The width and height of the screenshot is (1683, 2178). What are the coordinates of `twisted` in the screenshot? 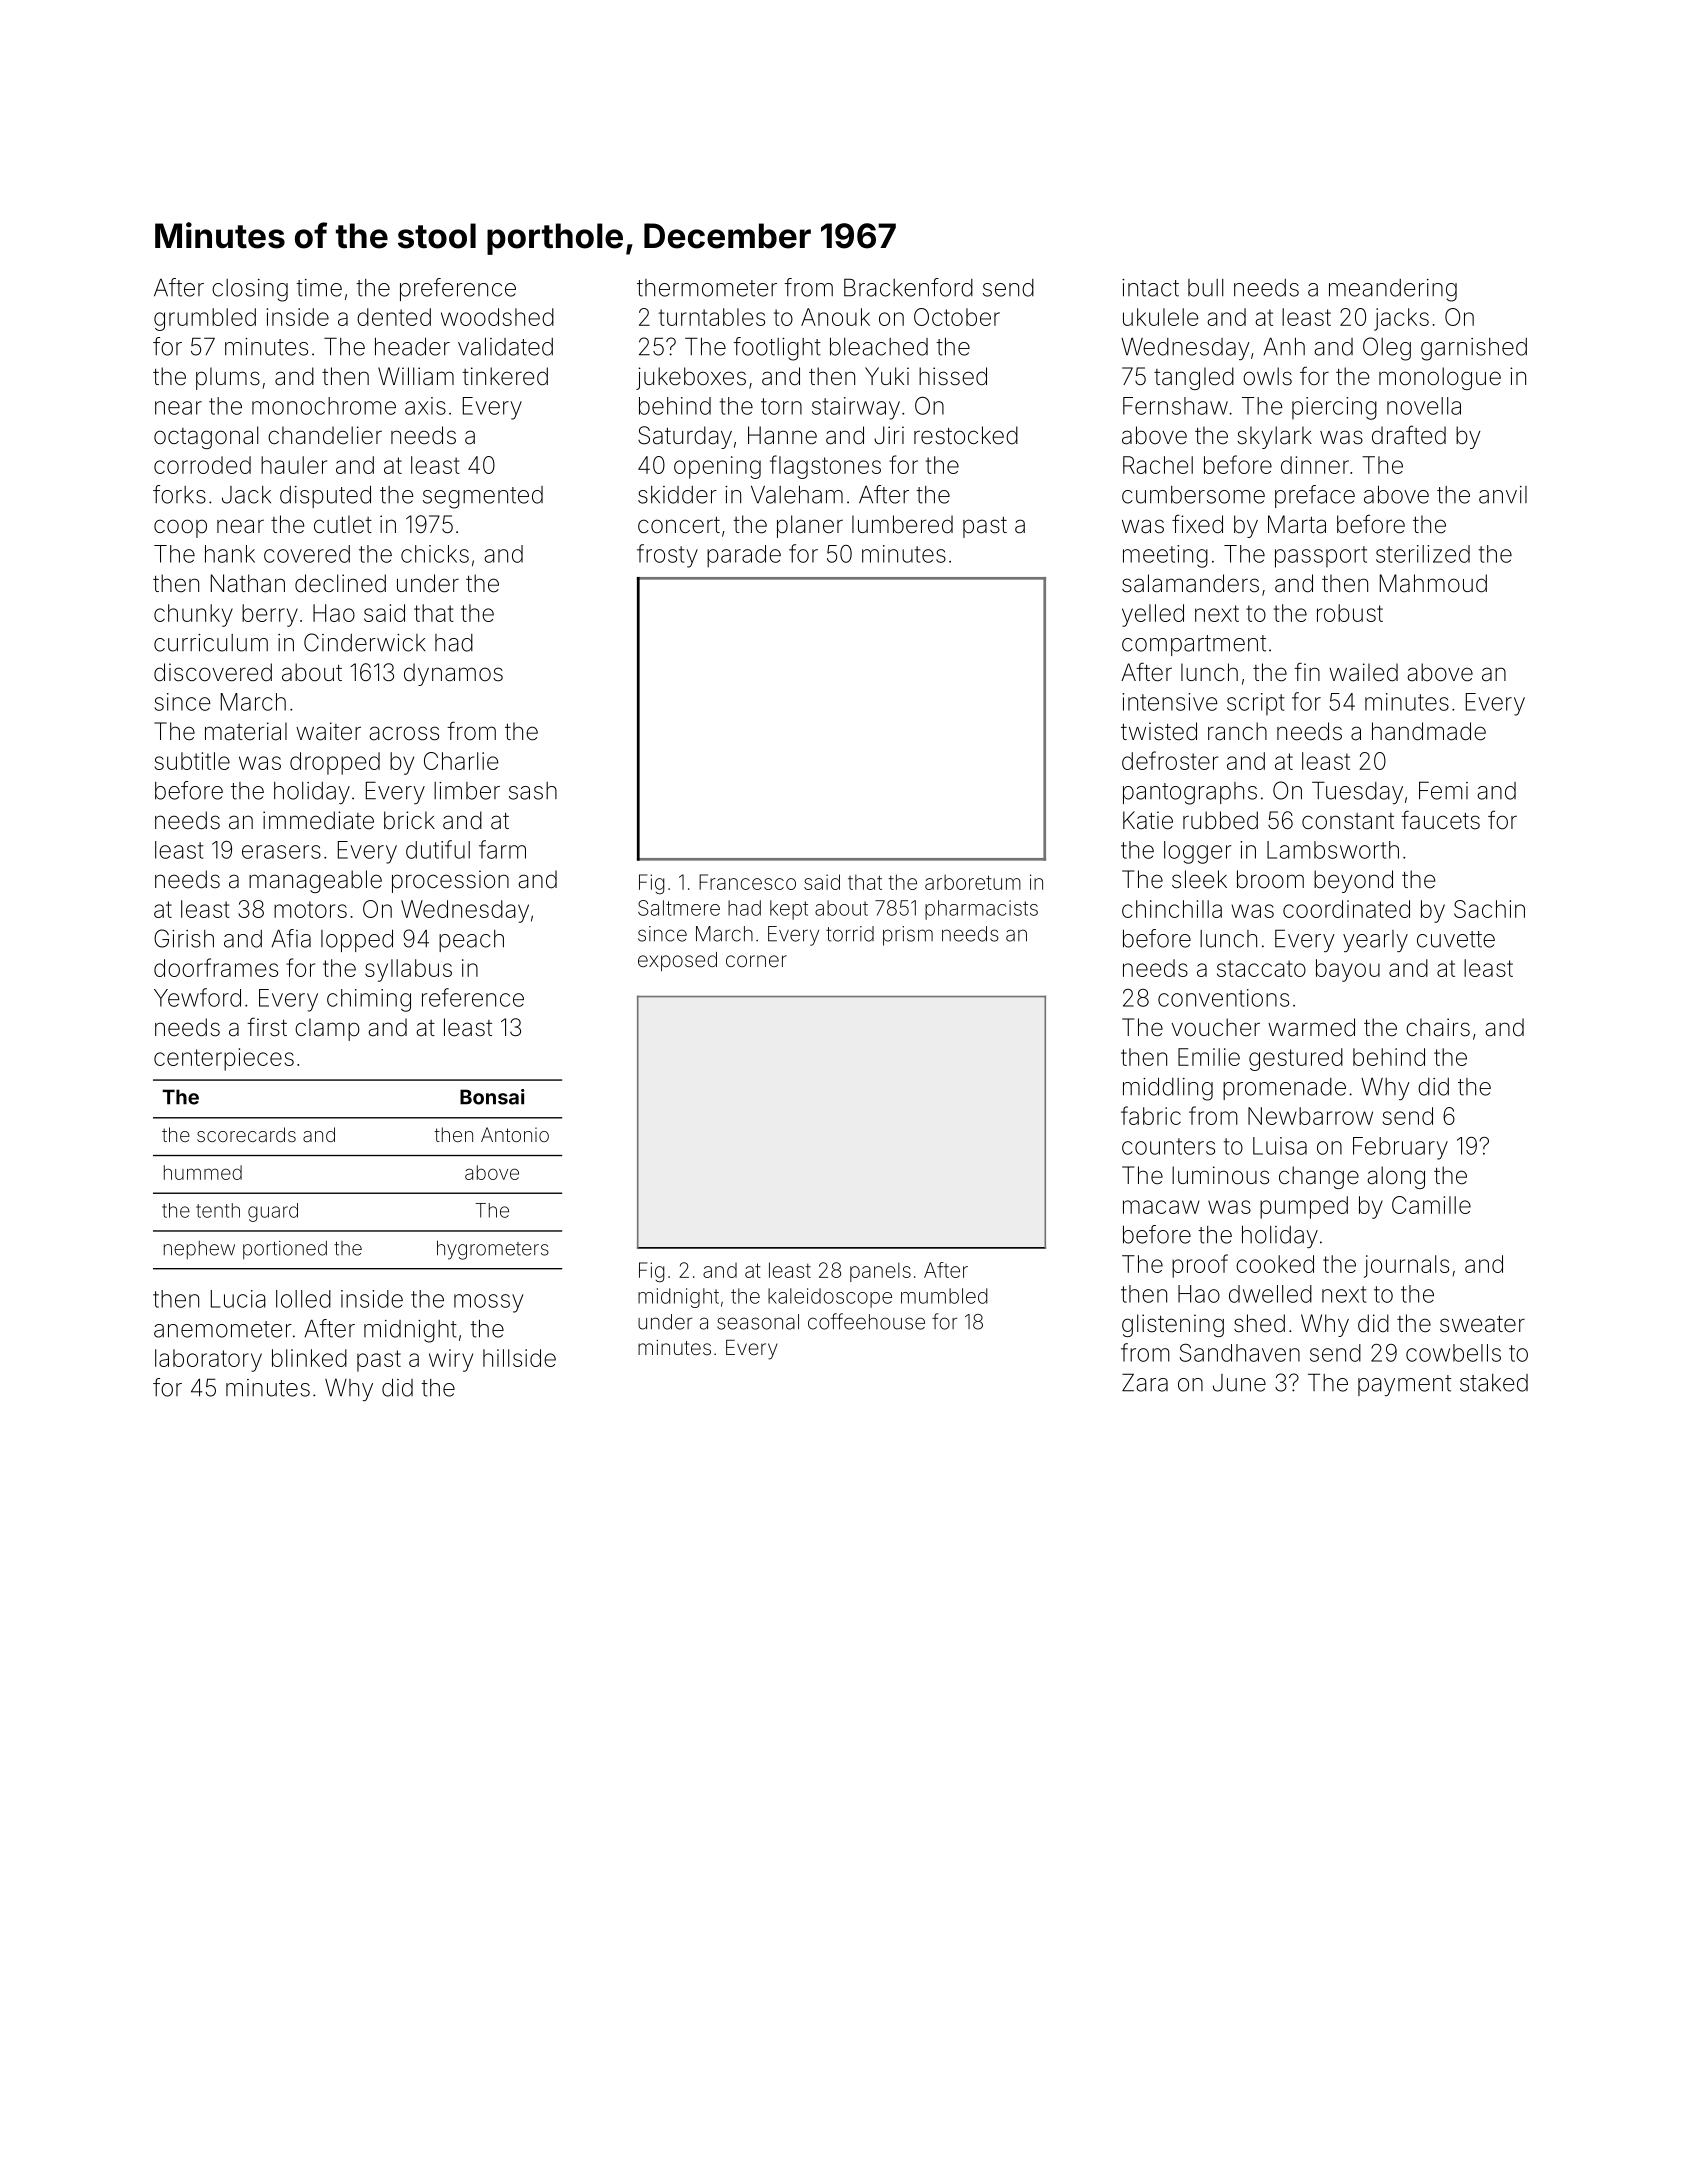 It's located at (1159, 731).
